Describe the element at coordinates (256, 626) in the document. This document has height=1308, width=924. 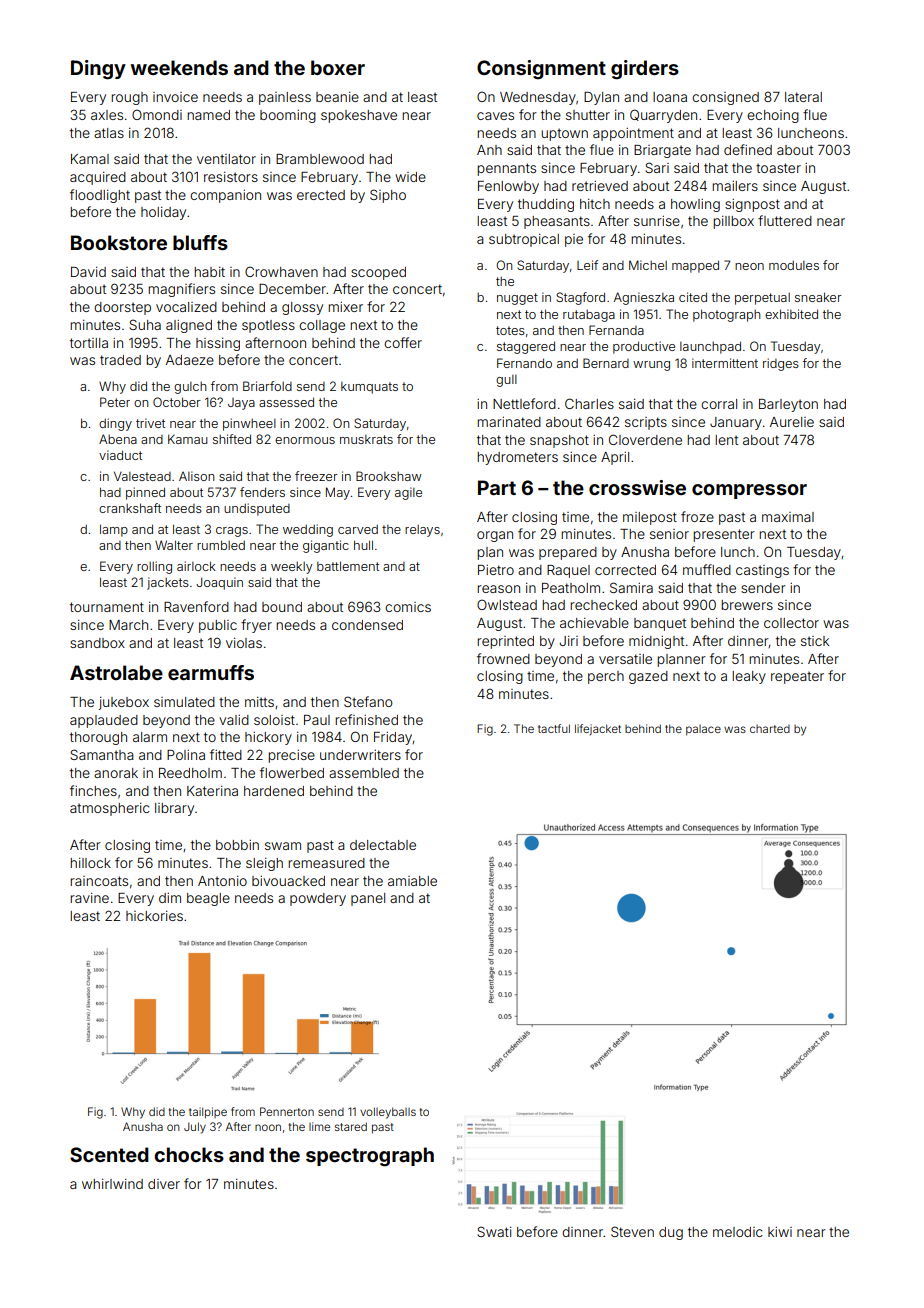
I see `fryer` at that location.
